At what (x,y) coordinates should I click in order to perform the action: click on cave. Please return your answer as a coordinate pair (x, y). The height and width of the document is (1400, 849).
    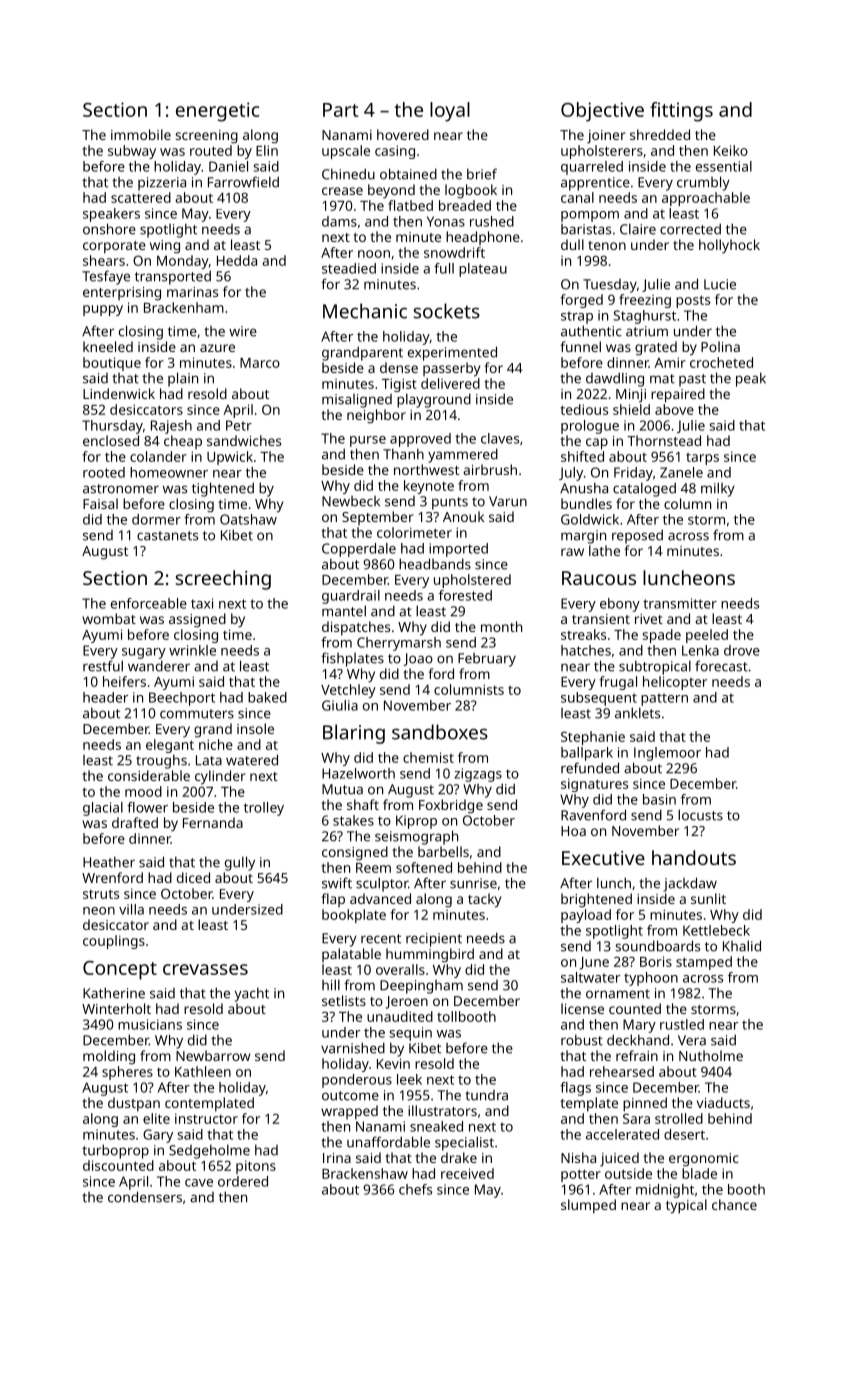
    Looking at the image, I should click on (199, 1183).
